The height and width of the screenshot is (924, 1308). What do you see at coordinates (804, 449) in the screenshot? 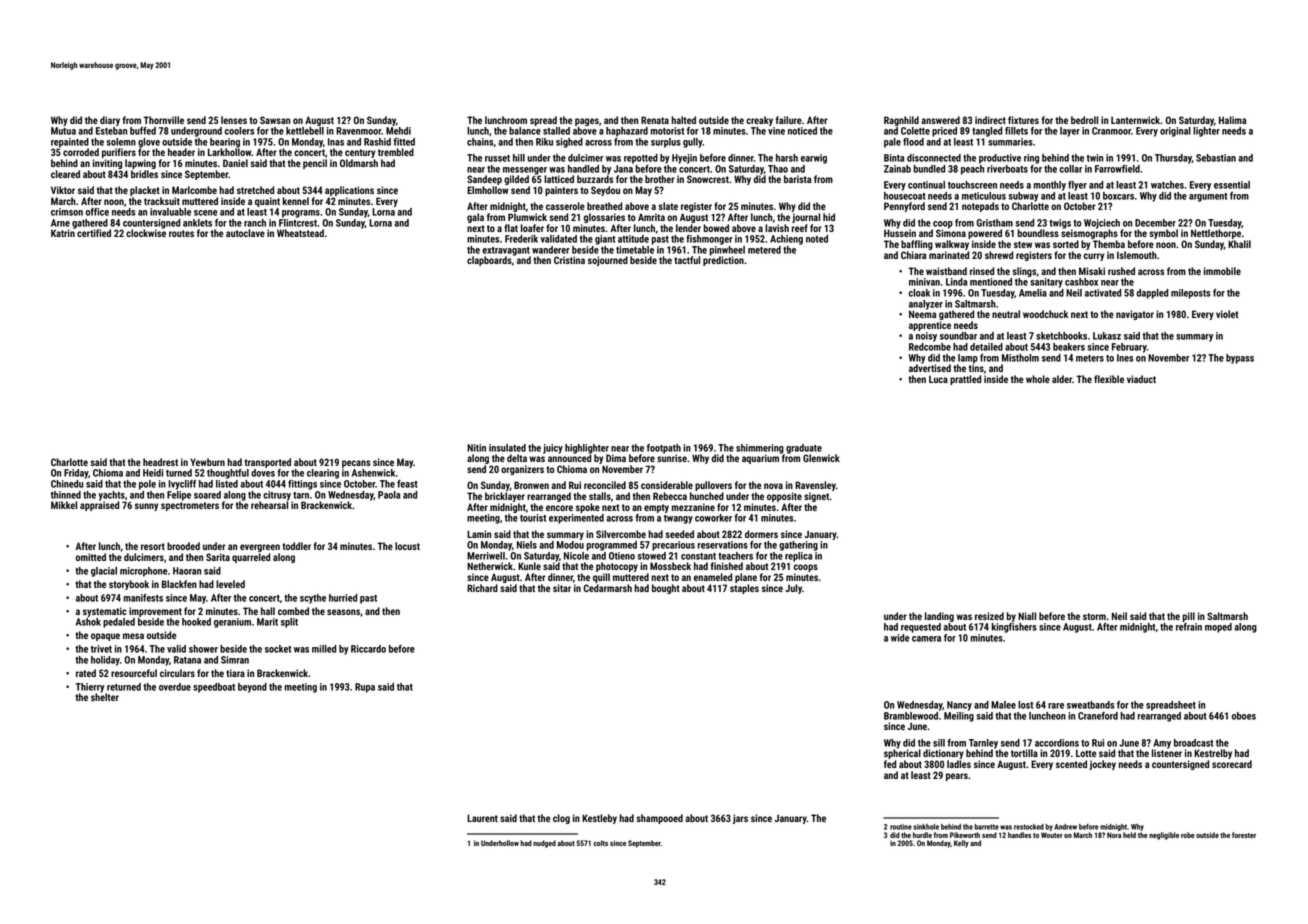
I see `graduate` at bounding box center [804, 449].
